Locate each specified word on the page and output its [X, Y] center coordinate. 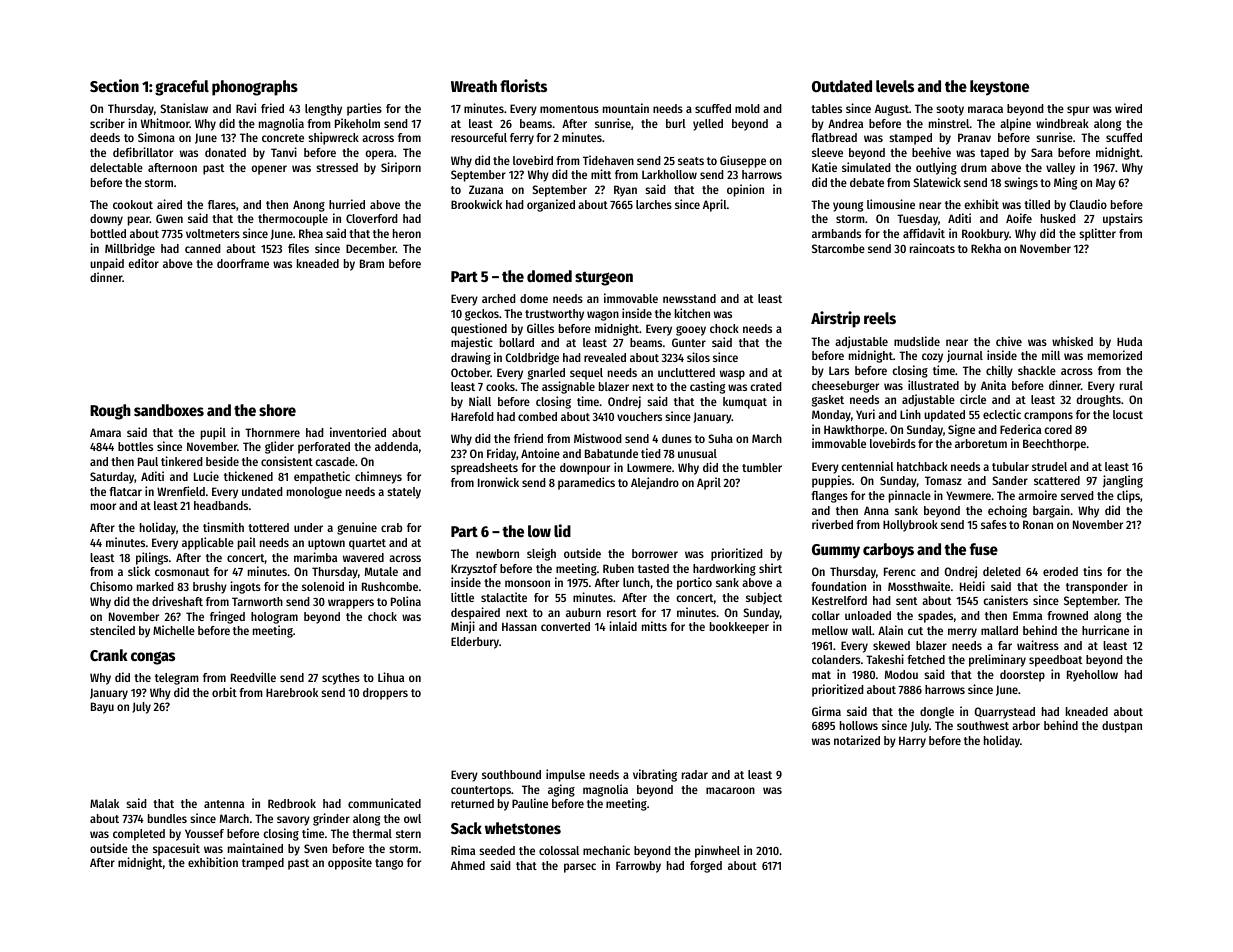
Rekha [986, 248]
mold [747, 108]
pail [247, 543]
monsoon [527, 583]
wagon [603, 316]
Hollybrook [910, 526]
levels [895, 86]
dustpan [1122, 727]
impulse [565, 775]
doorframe [243, 263]
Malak [104, 803]
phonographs [255, 88]
